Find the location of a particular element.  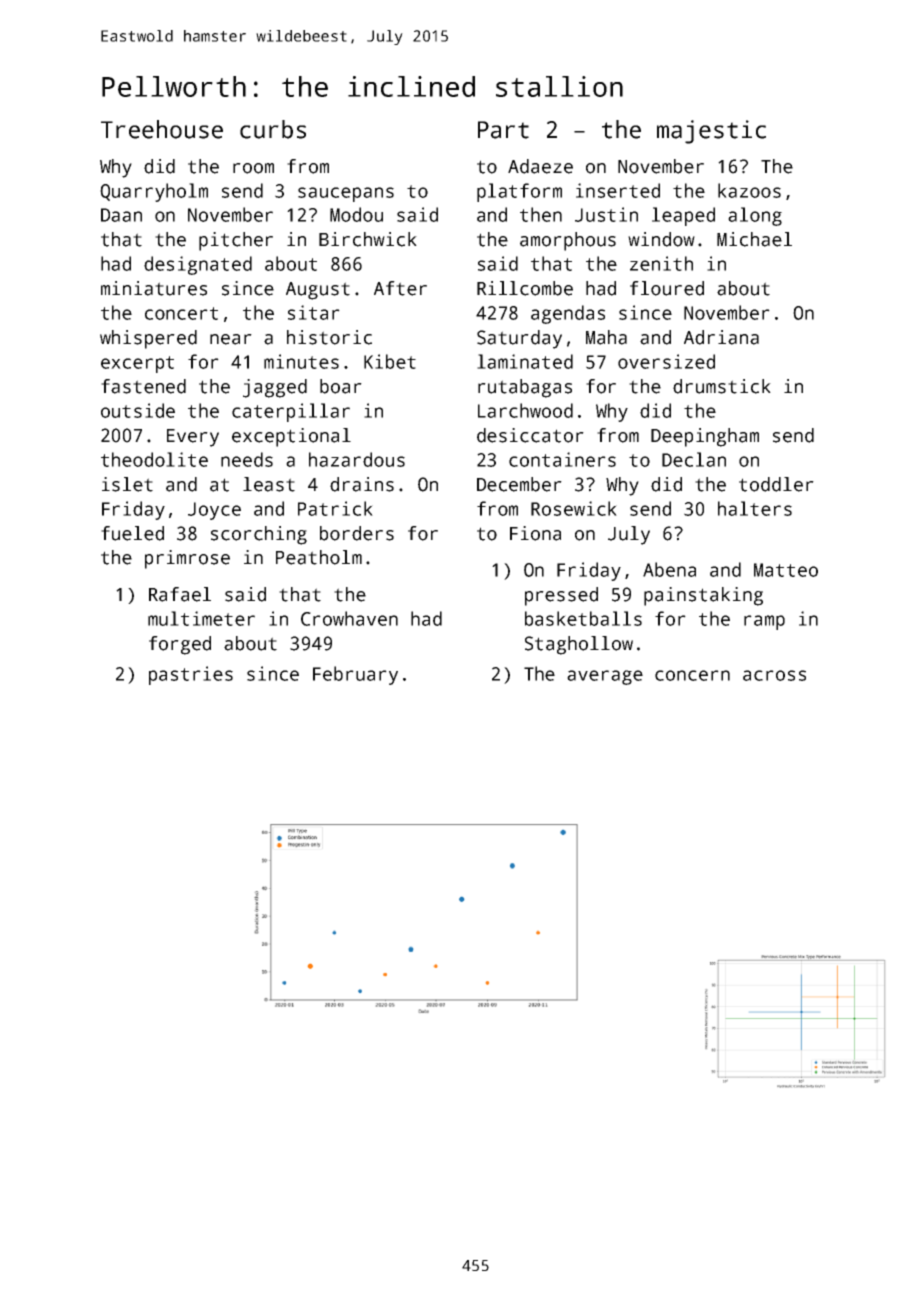

Kibet is located at coordinates (390, 361).
